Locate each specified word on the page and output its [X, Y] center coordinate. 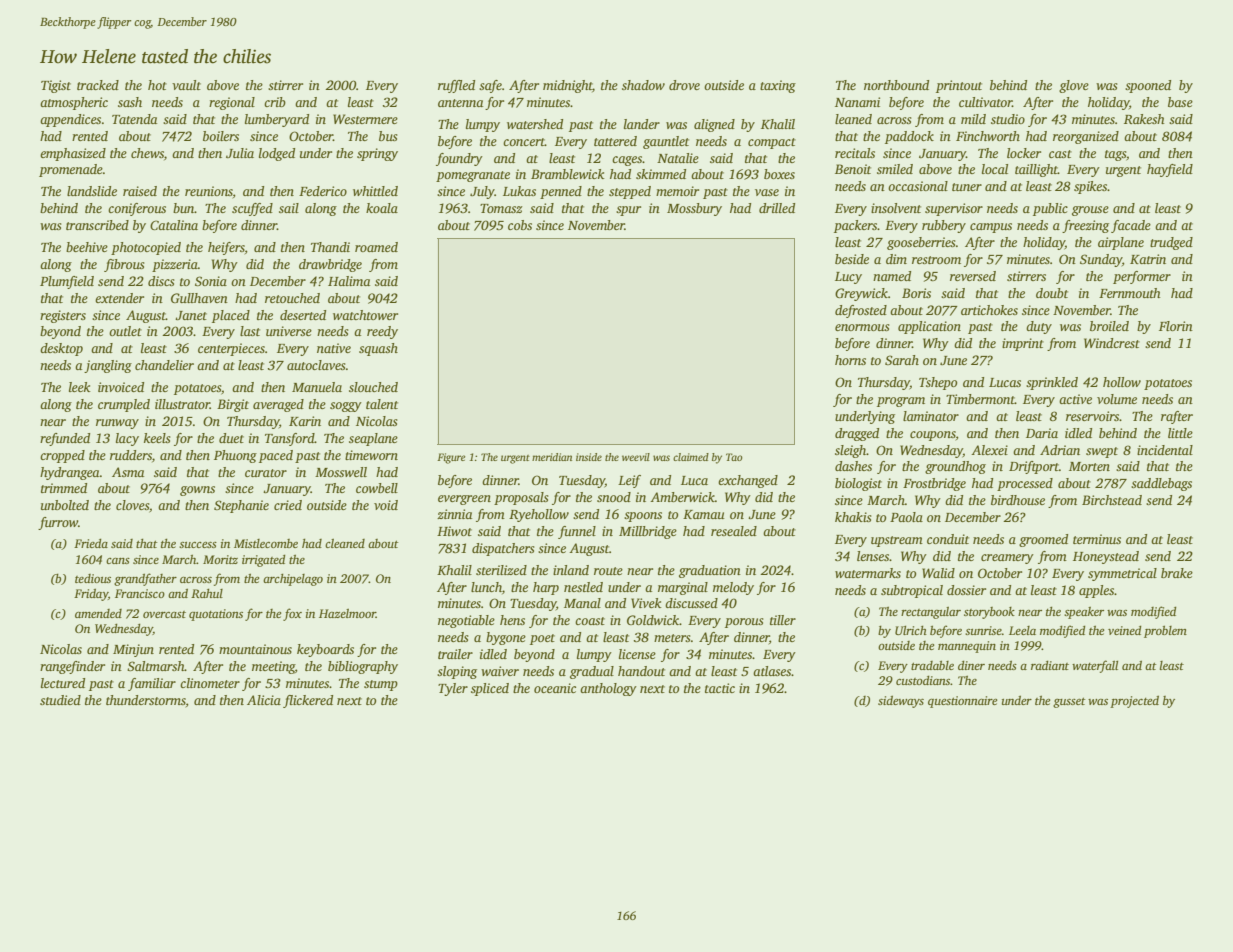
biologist [858, 484]
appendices [70, 120]
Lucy [848, 278]
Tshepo [938, 383]
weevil [636, 457]
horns [850, 360]
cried [288, 505]
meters [672, 638]
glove [1074, 86]
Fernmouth [1130, 293]
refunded [65, 439]
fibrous [124, 265]
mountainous [255, 649]
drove [684, 85]
